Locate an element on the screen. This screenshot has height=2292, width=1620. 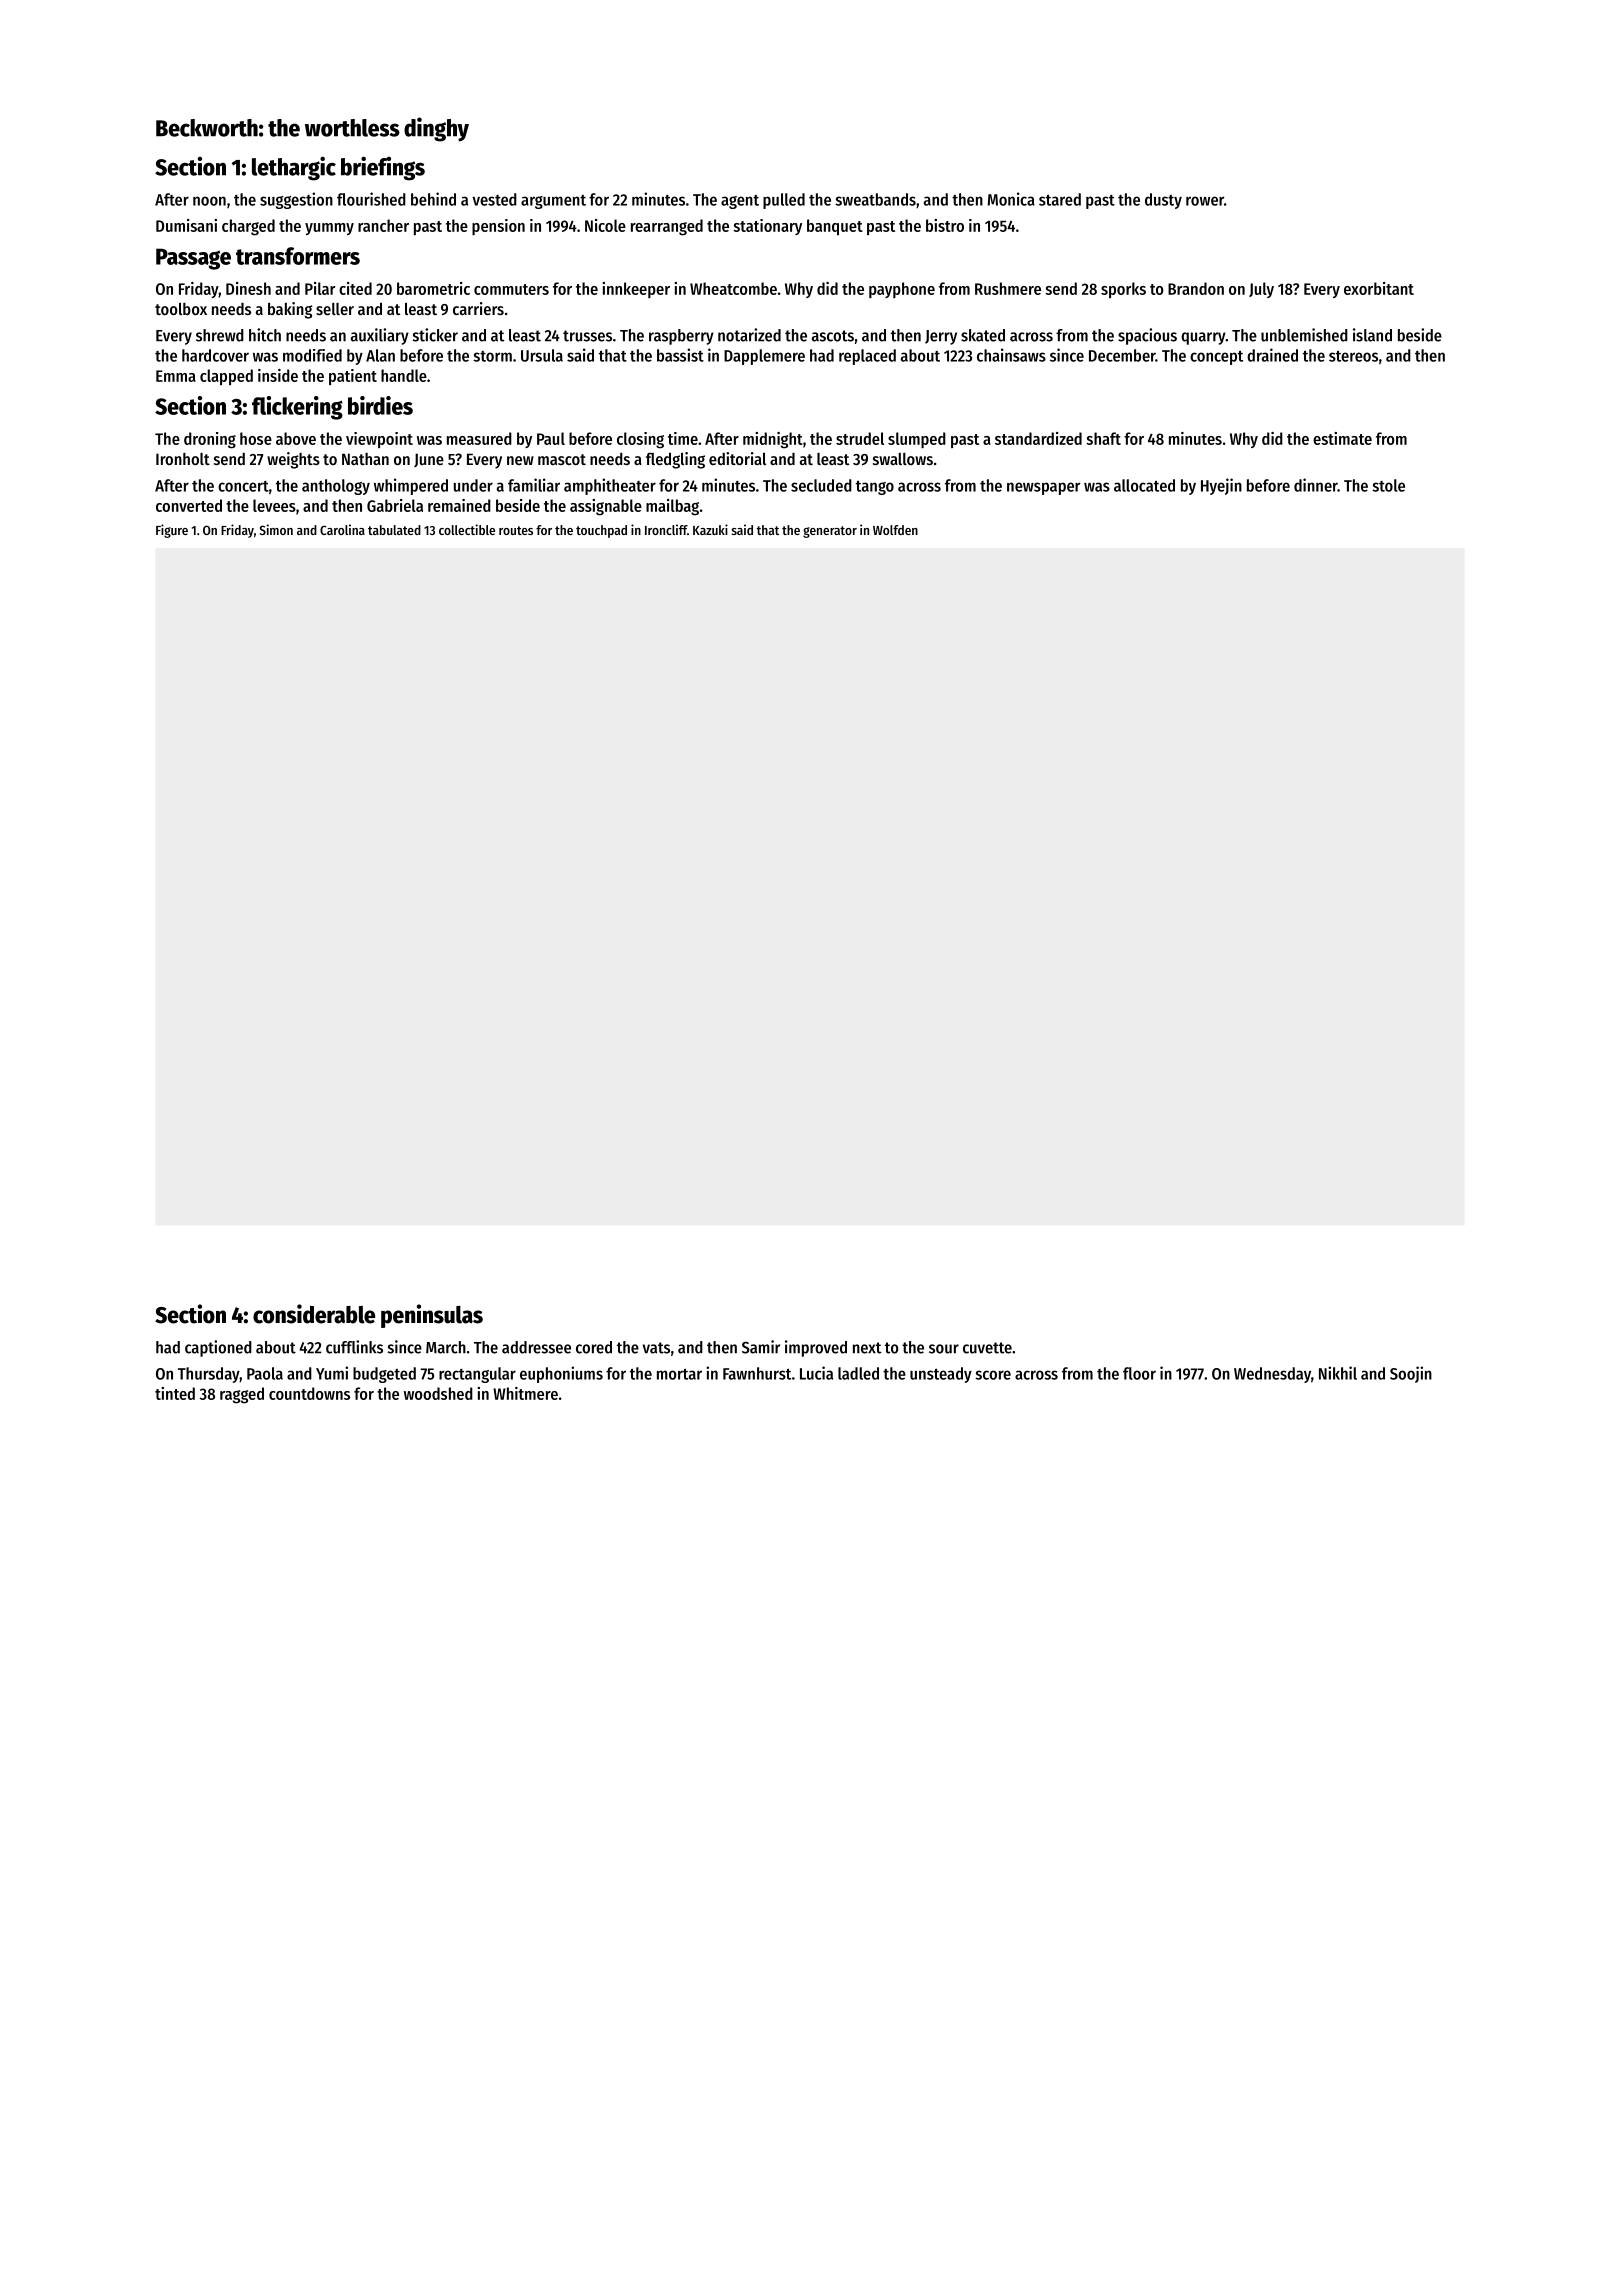
Nikhil is located at coordinates (1338, 1373).
